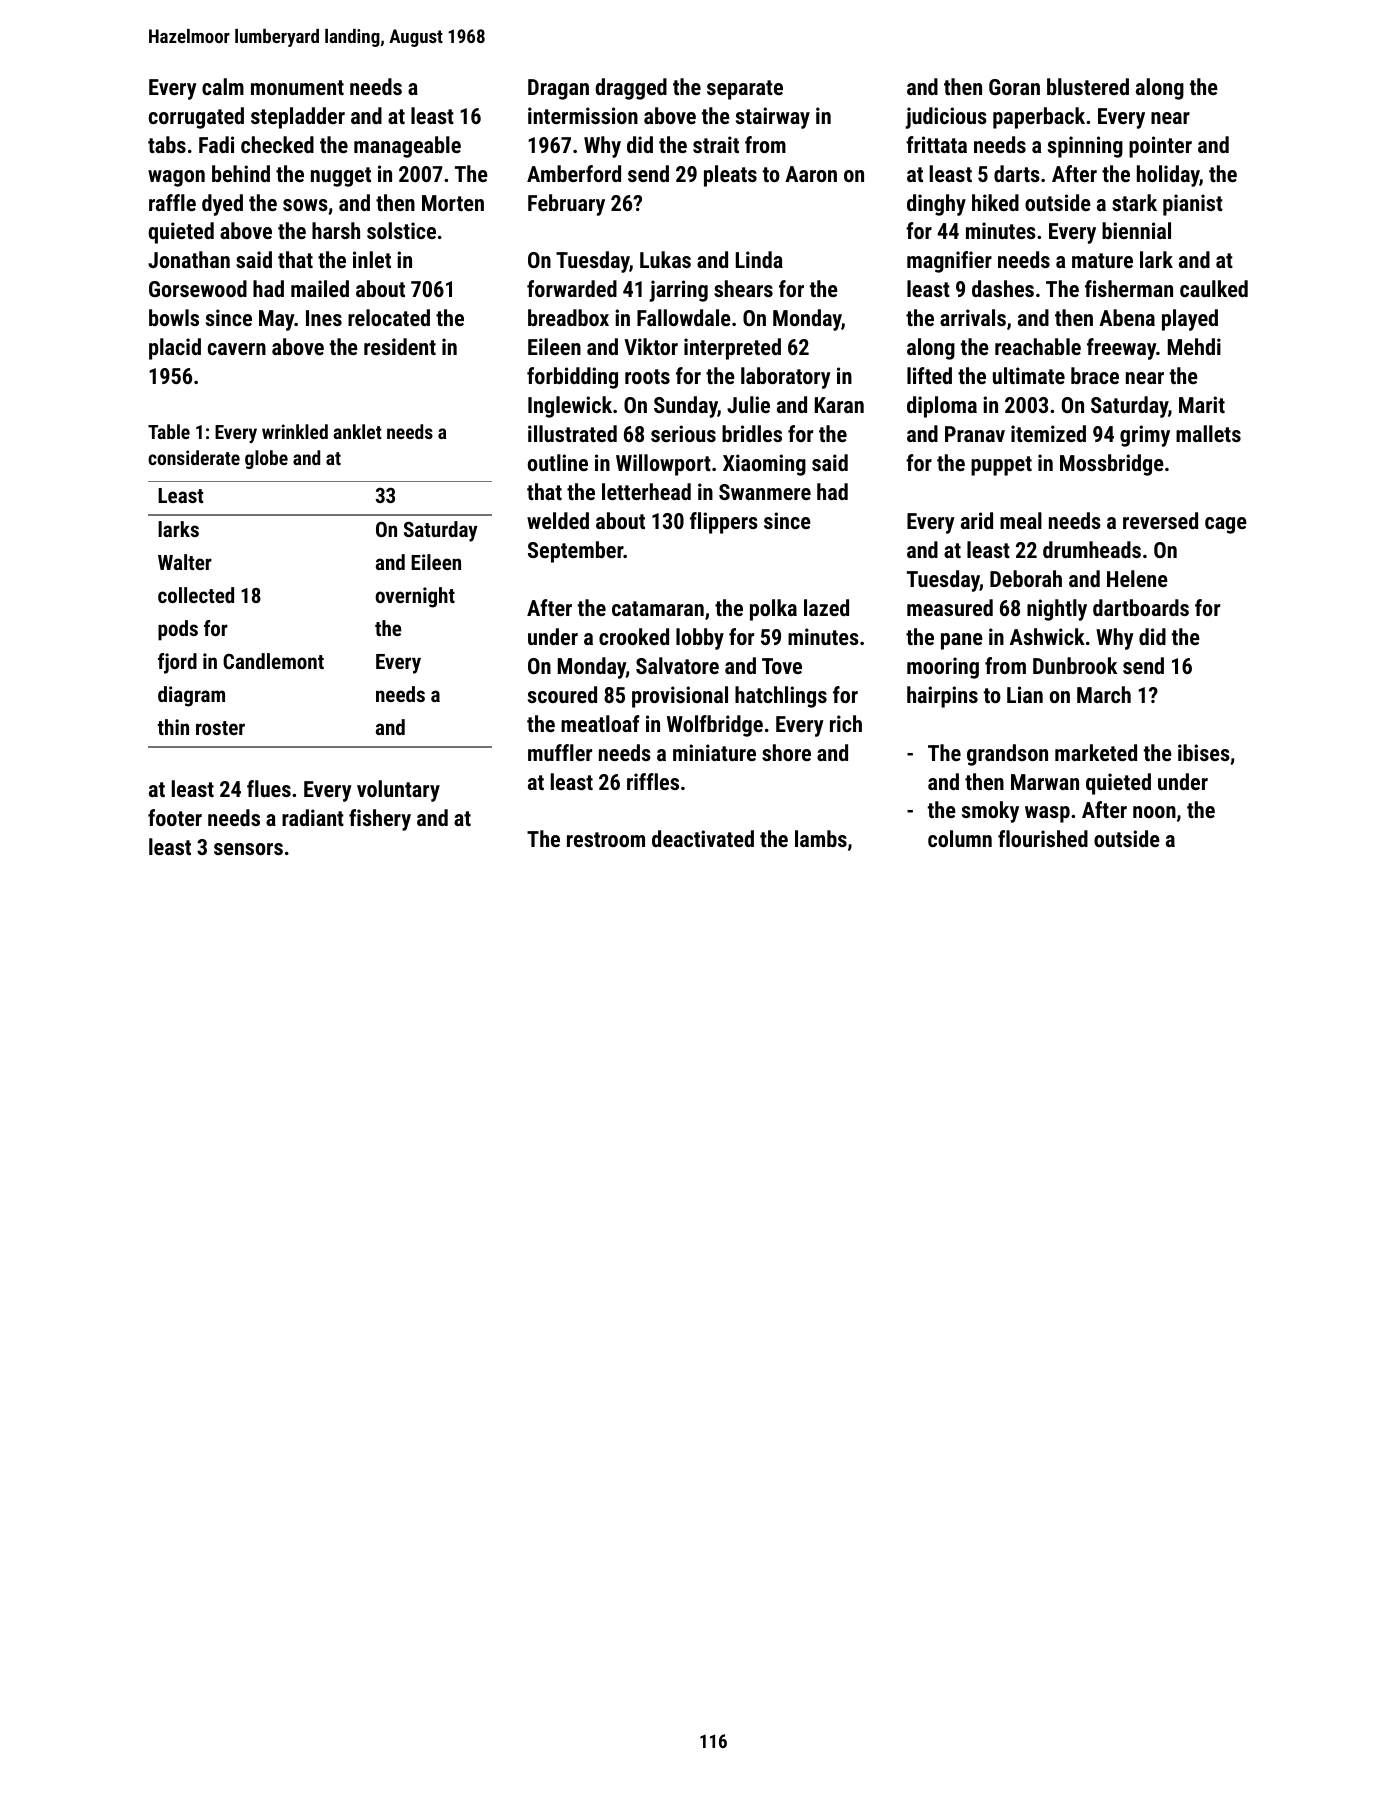  What do you see at coordinates (936, 205) in the page?
I see `dinghy` at bounding box center [936, 205].
